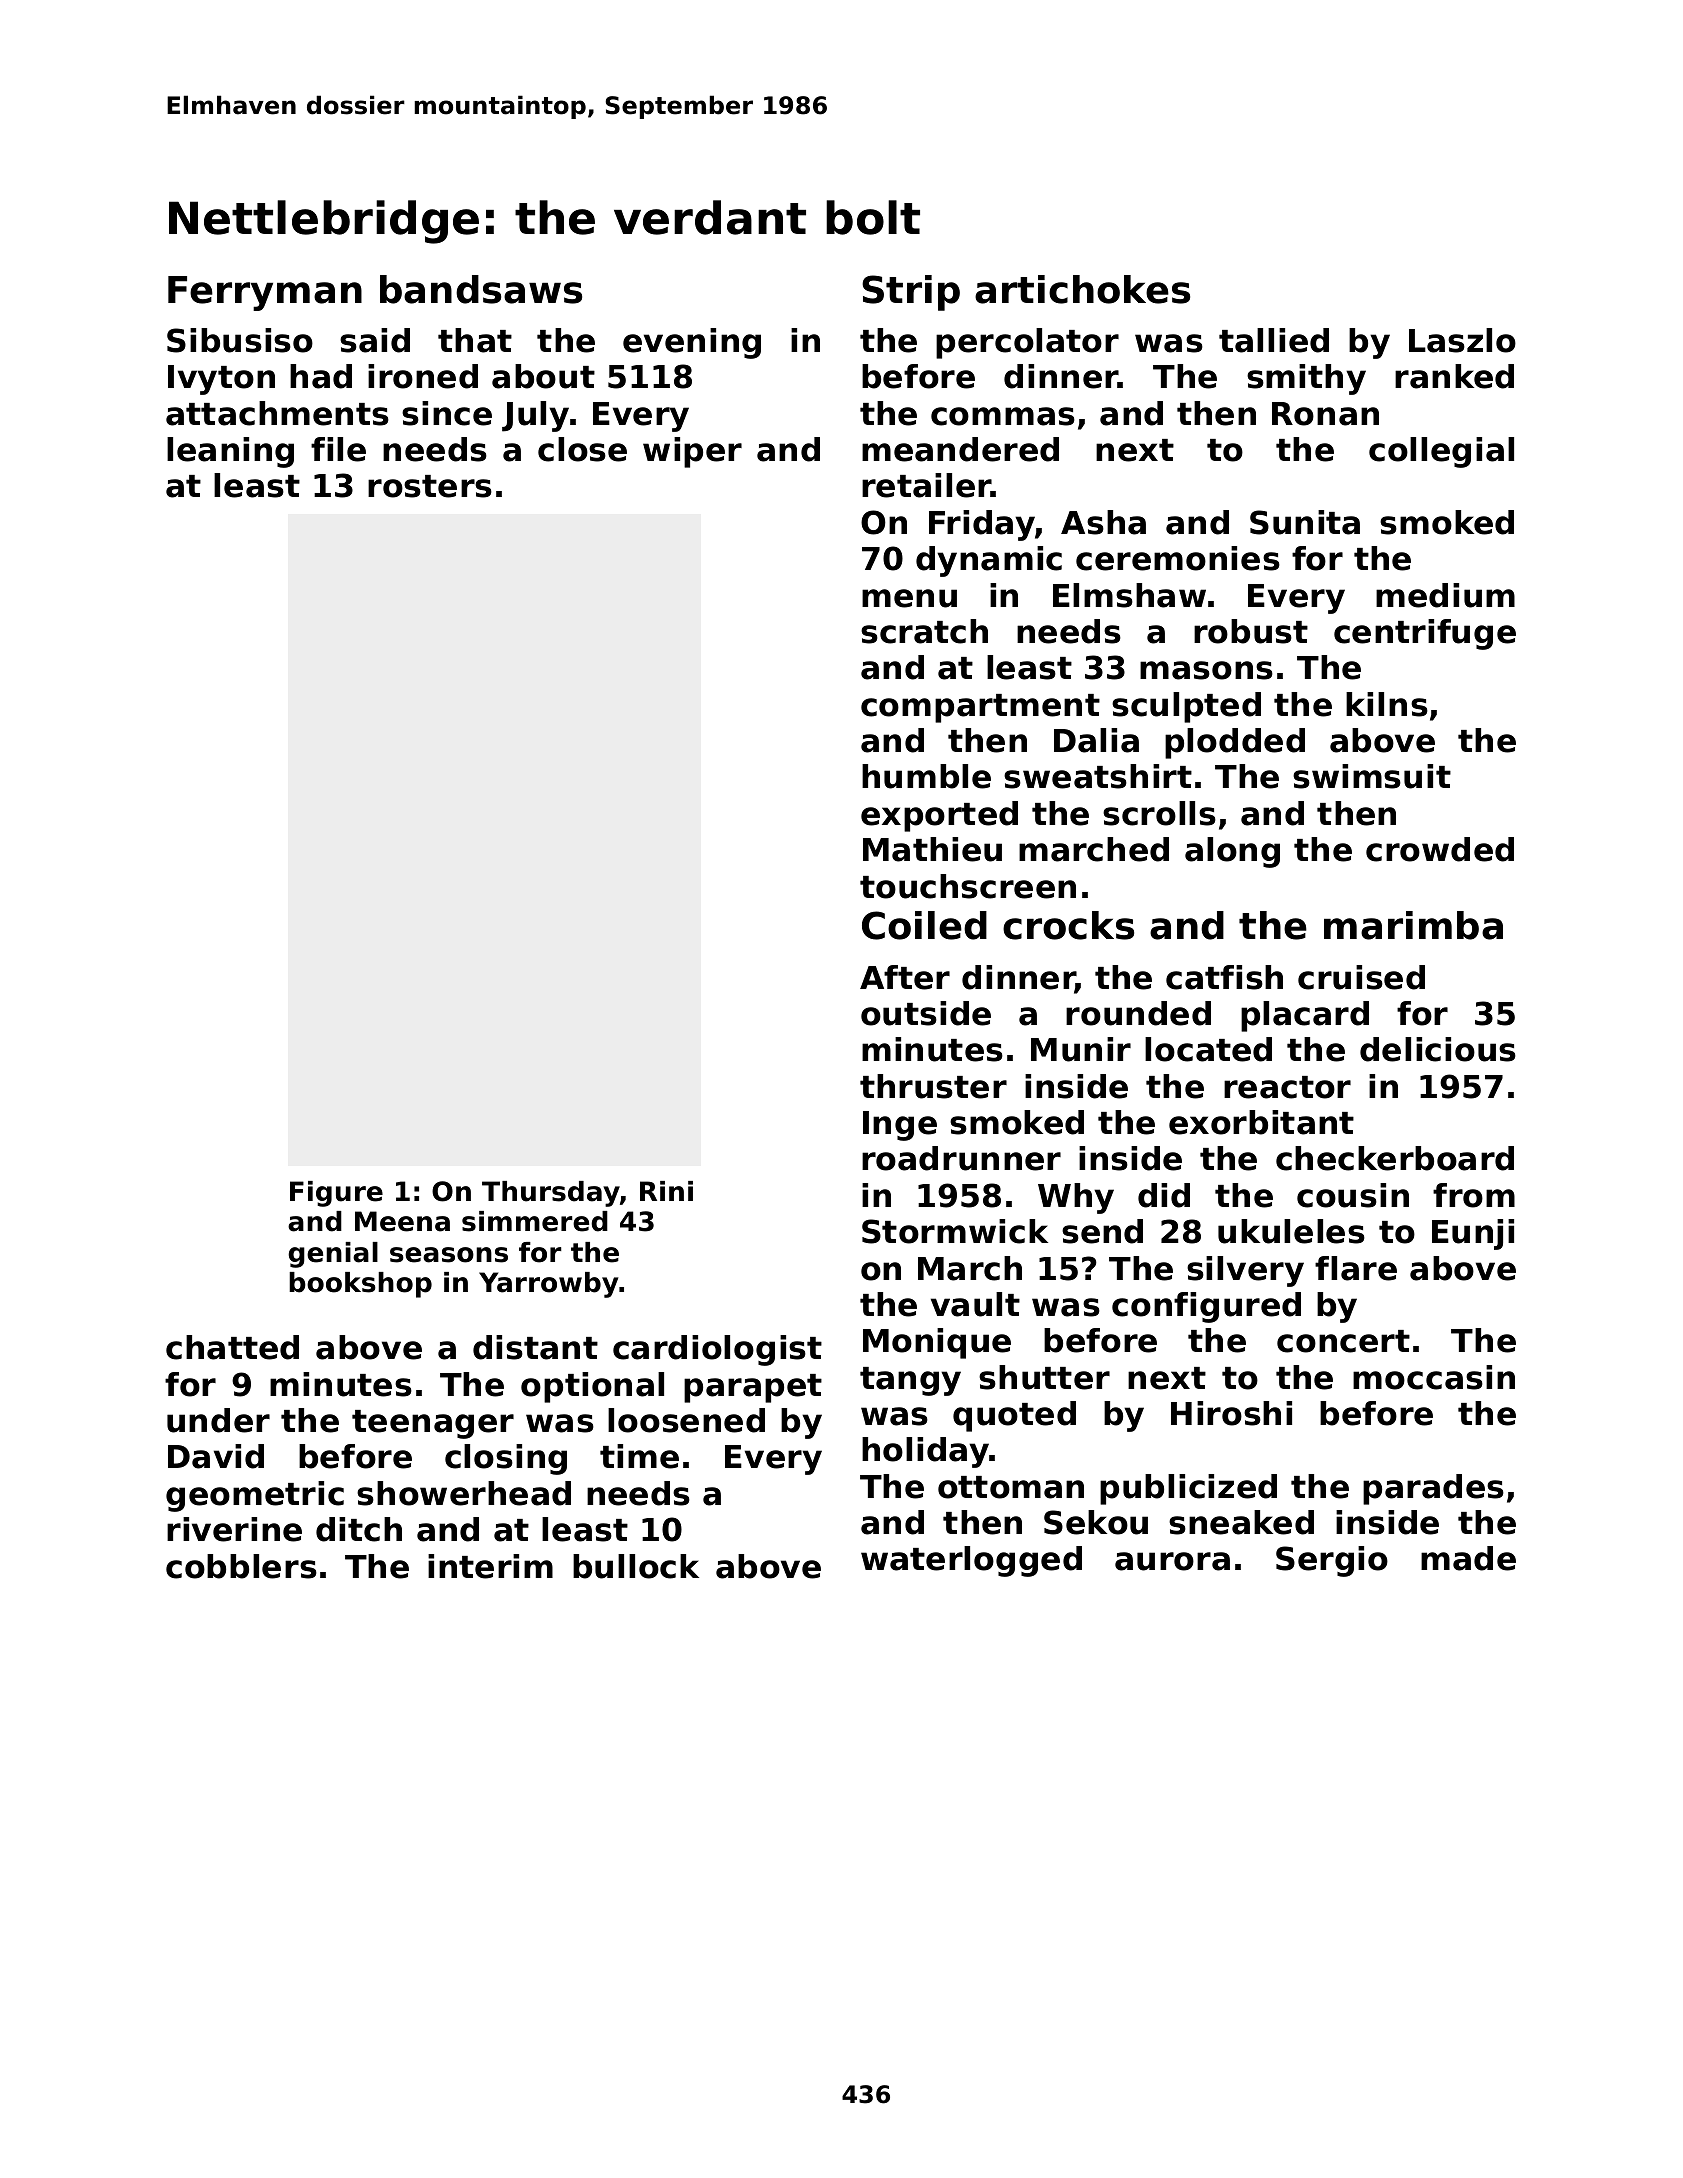  Describe the element at coordinates (1082, 289) in the screenshot. I see `artichokes` at that location.
